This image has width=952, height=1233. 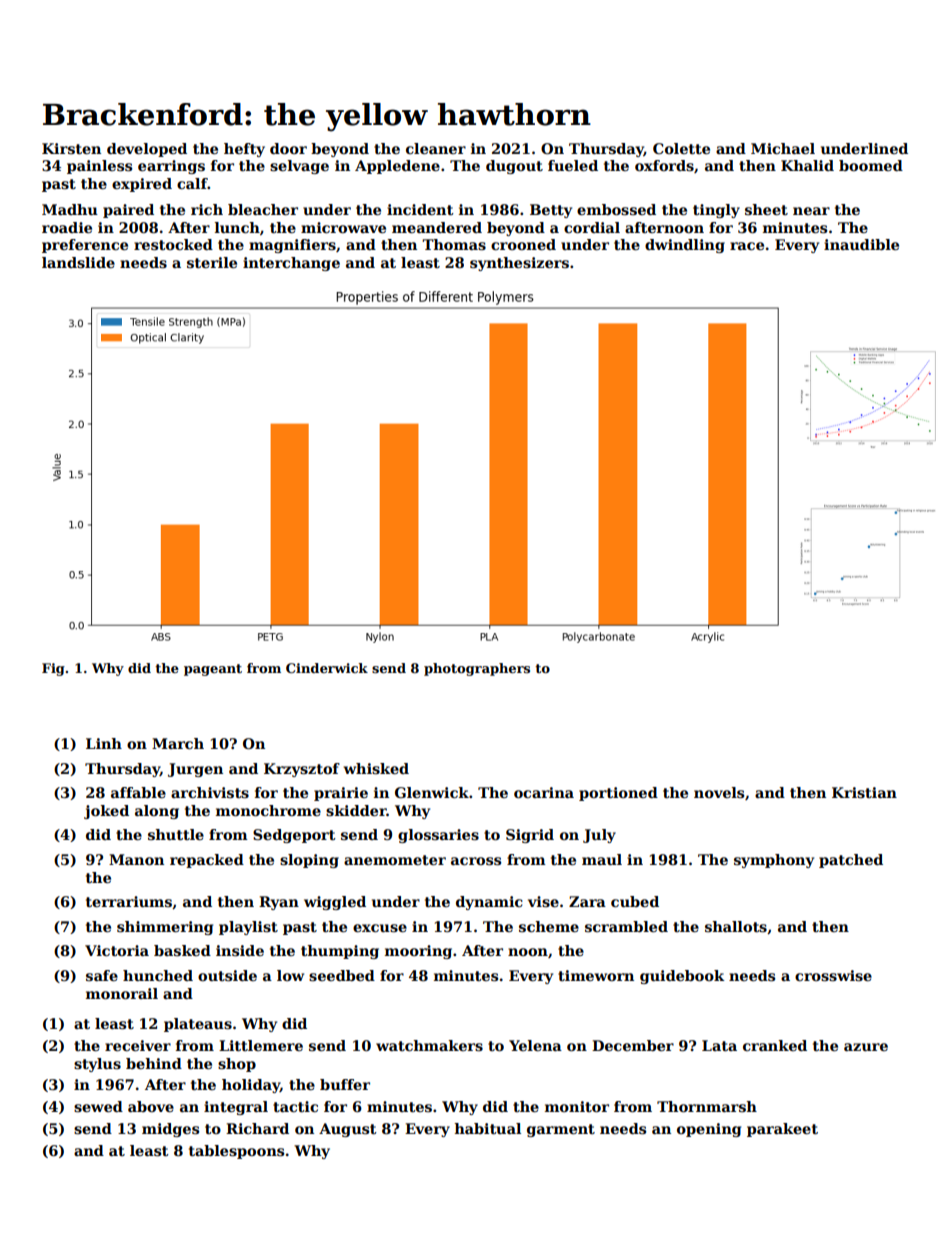 I want to click on pageant, so click(x=213, y=670).
